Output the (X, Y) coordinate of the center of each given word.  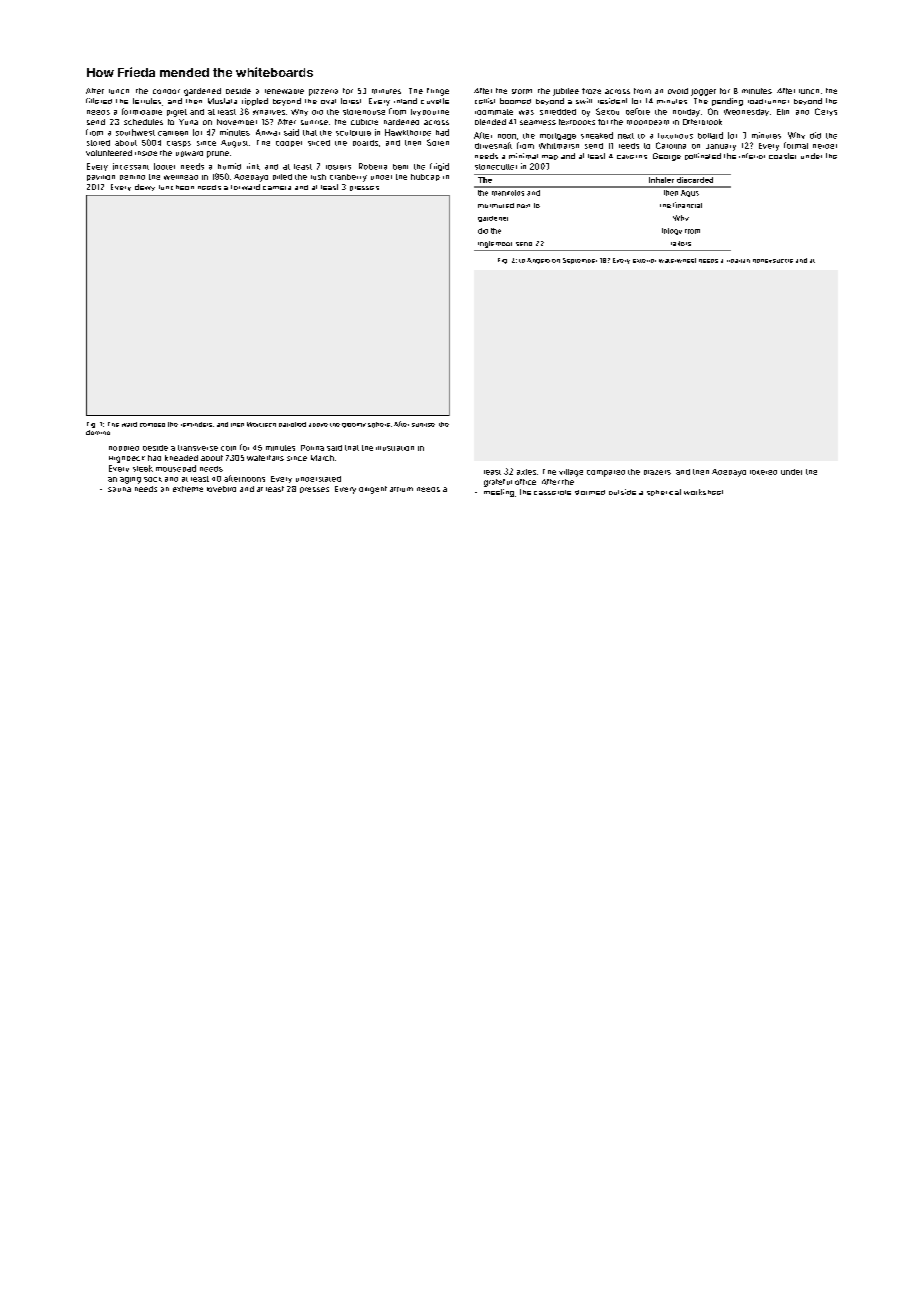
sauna (119, 489)
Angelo (538, 261)
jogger (703, 92)
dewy (145, 187)
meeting (499, 493)
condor (166, 91)
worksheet (703, 492)
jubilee (566, 92)
